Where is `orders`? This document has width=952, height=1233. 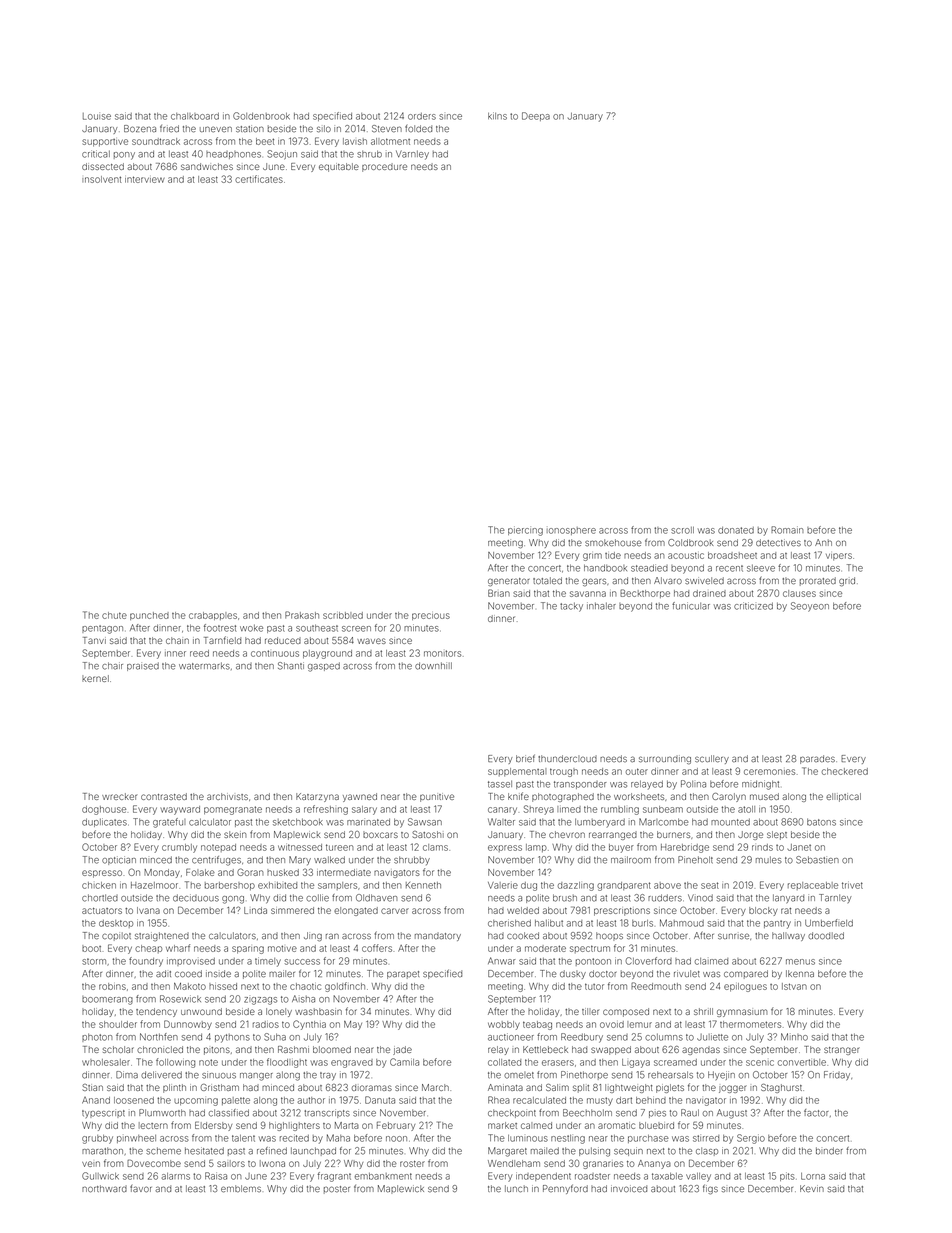
orders is located at coordinates (422, 116).
